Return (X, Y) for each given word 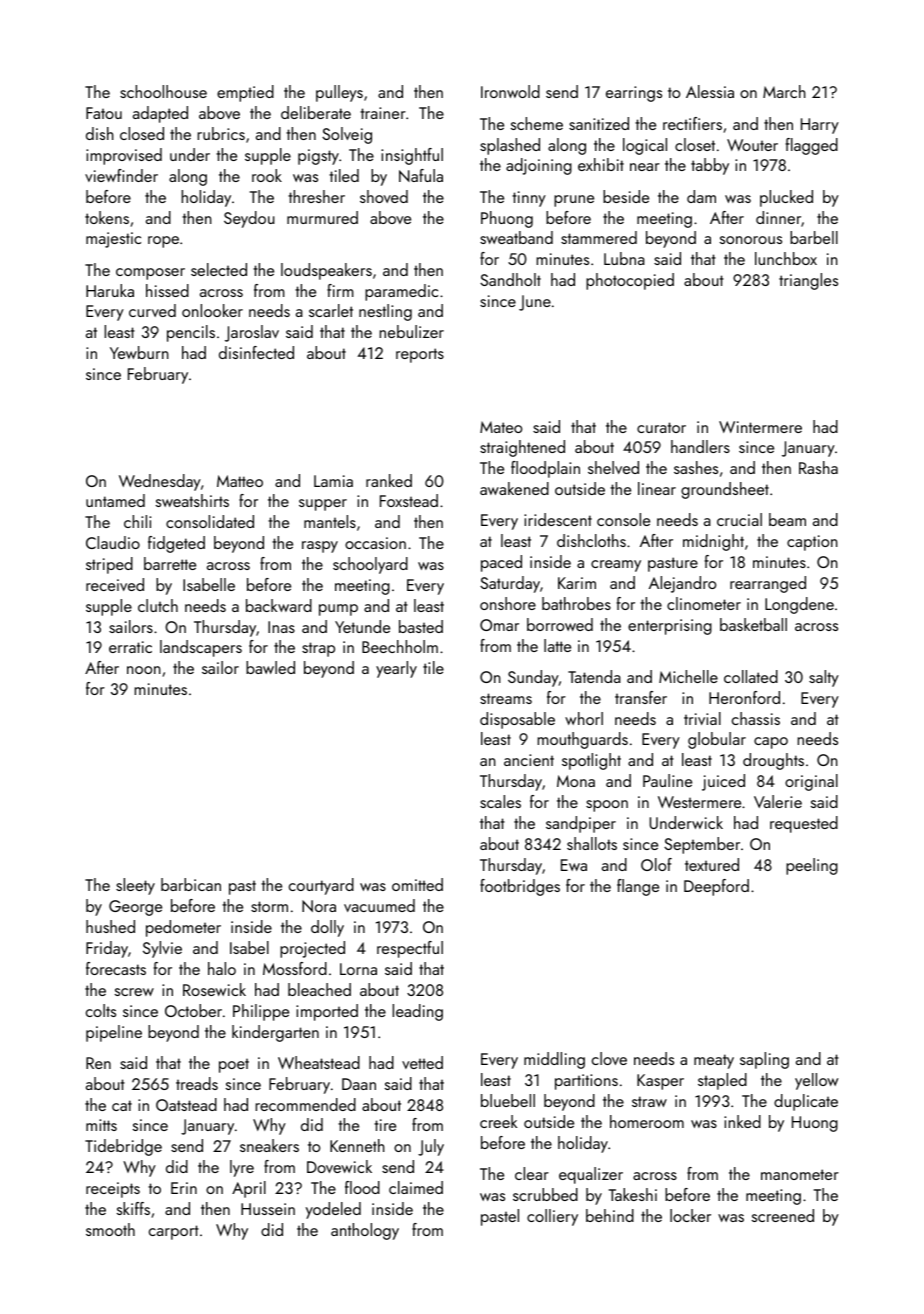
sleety (135, 886)
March (784, 91)
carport (174, 1232)
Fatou (104, 113)
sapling (764, 1060)
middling (554, 1060)
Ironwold (510, 91)
